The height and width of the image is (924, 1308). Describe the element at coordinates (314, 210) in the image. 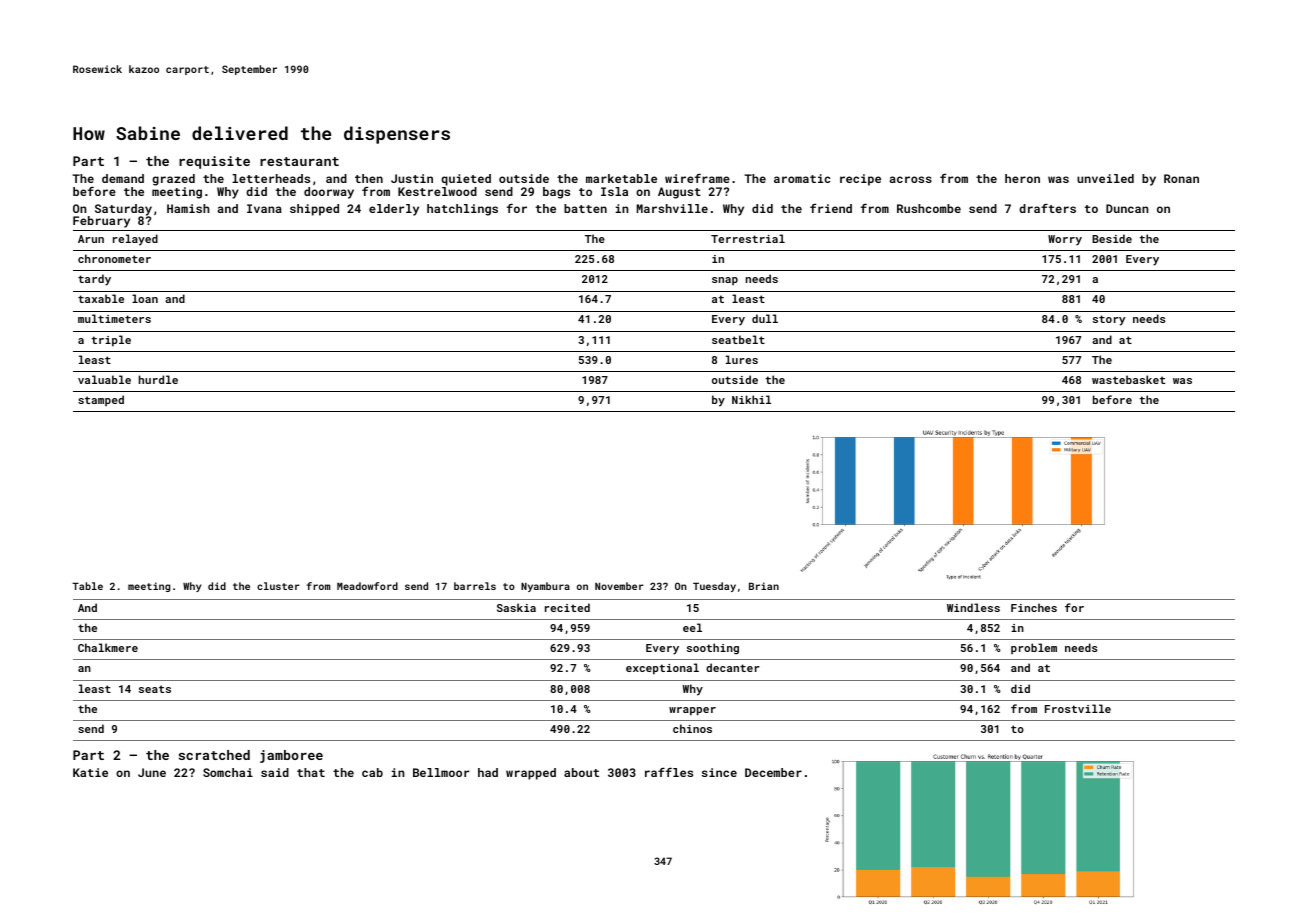

I see `shipped` at that location.
